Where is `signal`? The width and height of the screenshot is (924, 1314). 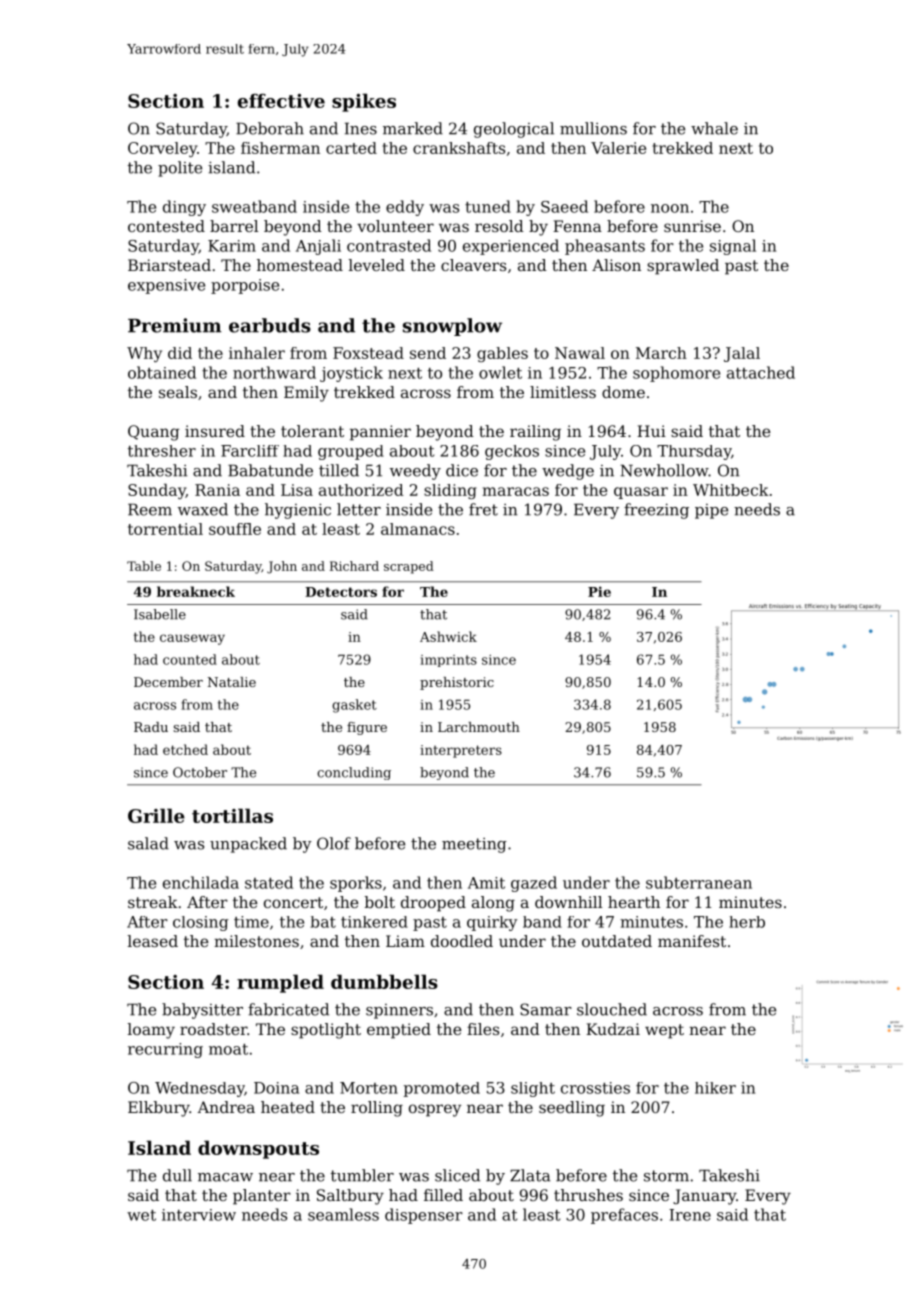
signal is located at coordinates (733, 247).
